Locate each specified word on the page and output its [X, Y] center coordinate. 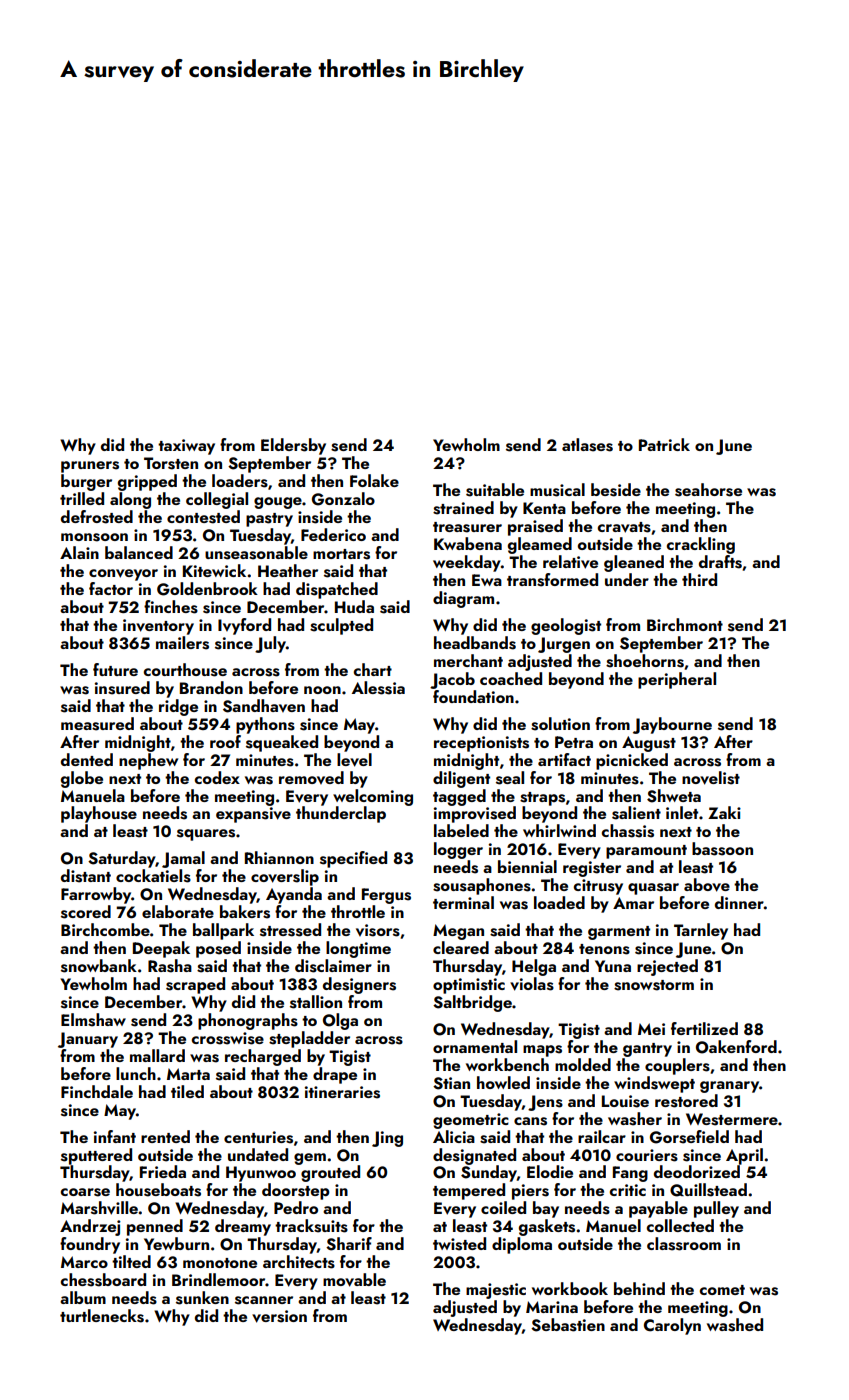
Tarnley [701, 931]
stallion [316, 1002]
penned [155, 1227]
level [354, 760]
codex [217, 777]
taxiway [186, 447]
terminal [463, 902]
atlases [587, 445]
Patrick [664, 444]
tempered [469, 1191]
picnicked [632, 761]
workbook [570, 1288]
